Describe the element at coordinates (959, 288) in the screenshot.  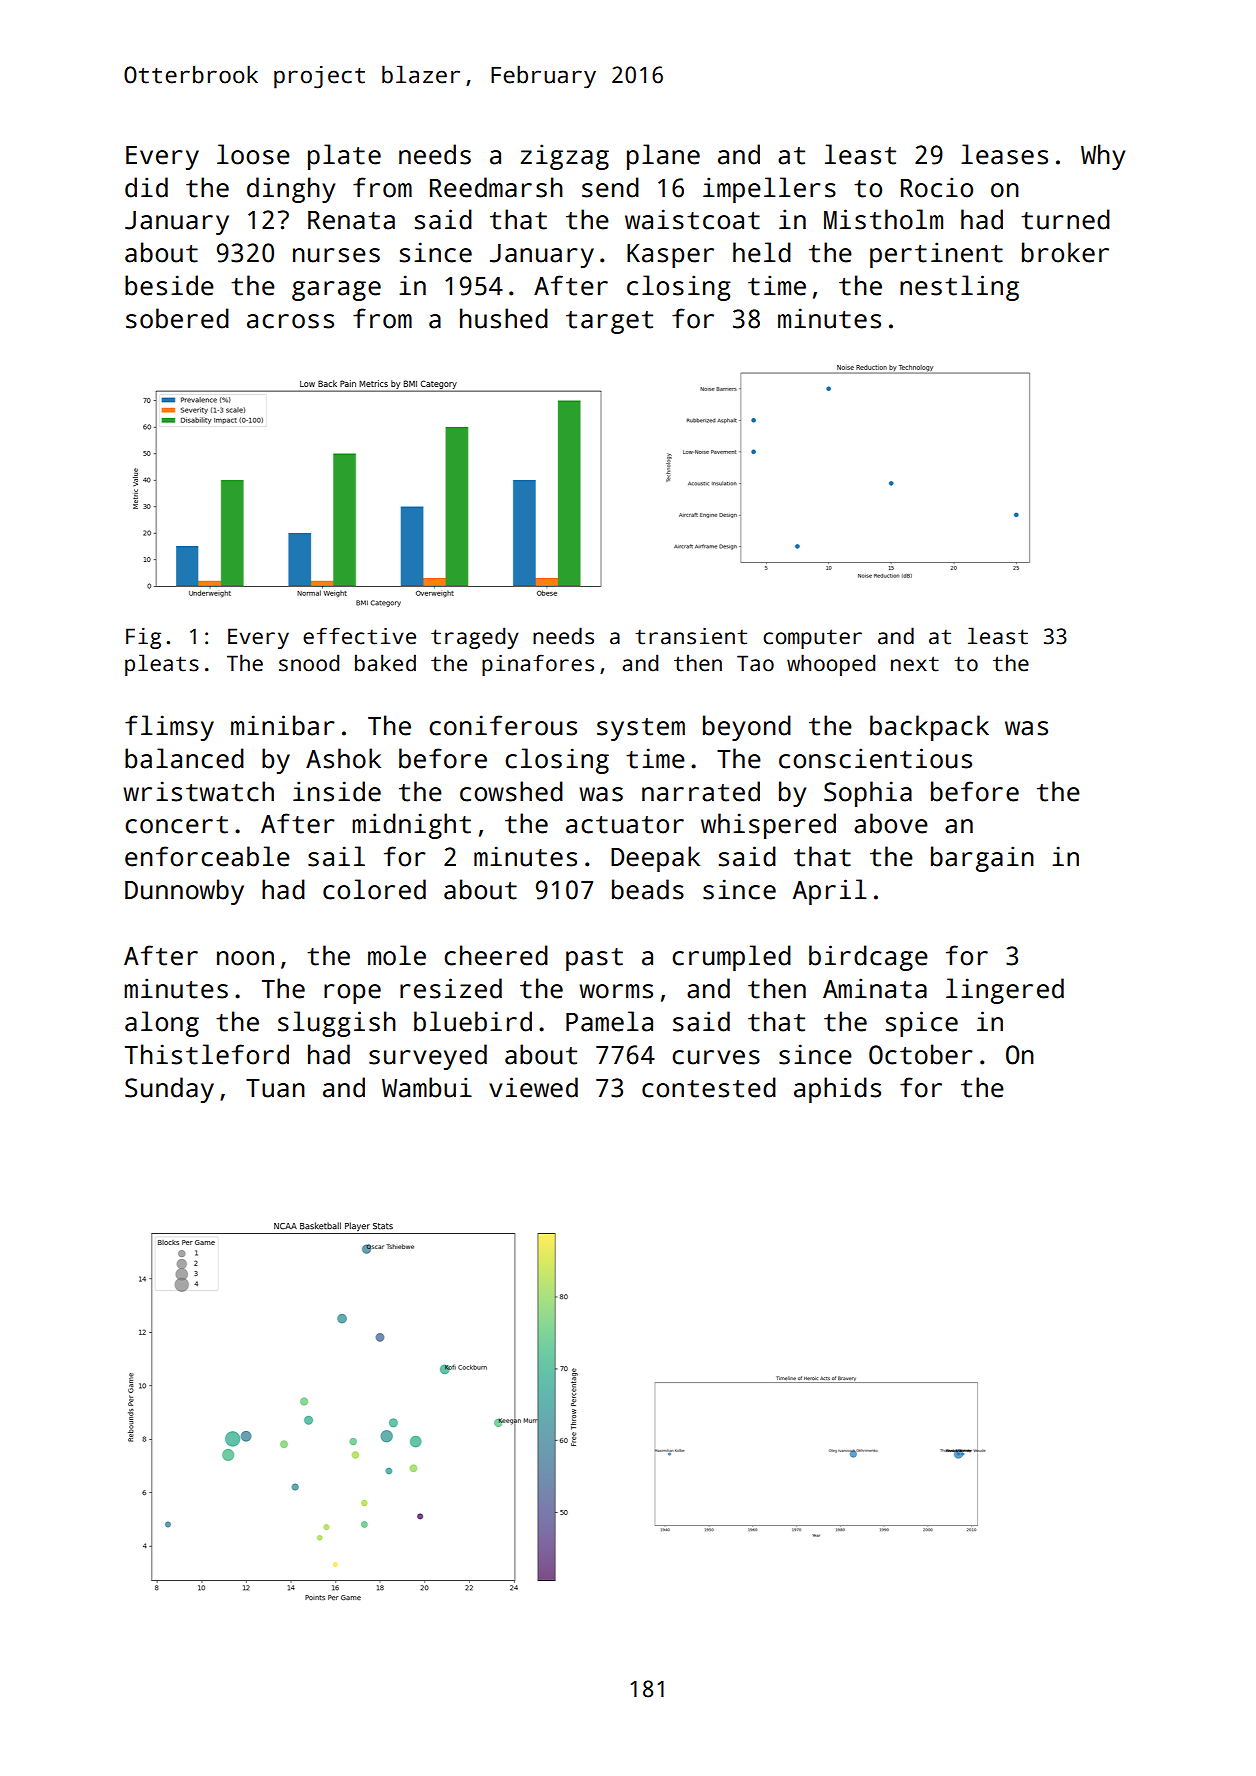
I see `nestling` at that location.
